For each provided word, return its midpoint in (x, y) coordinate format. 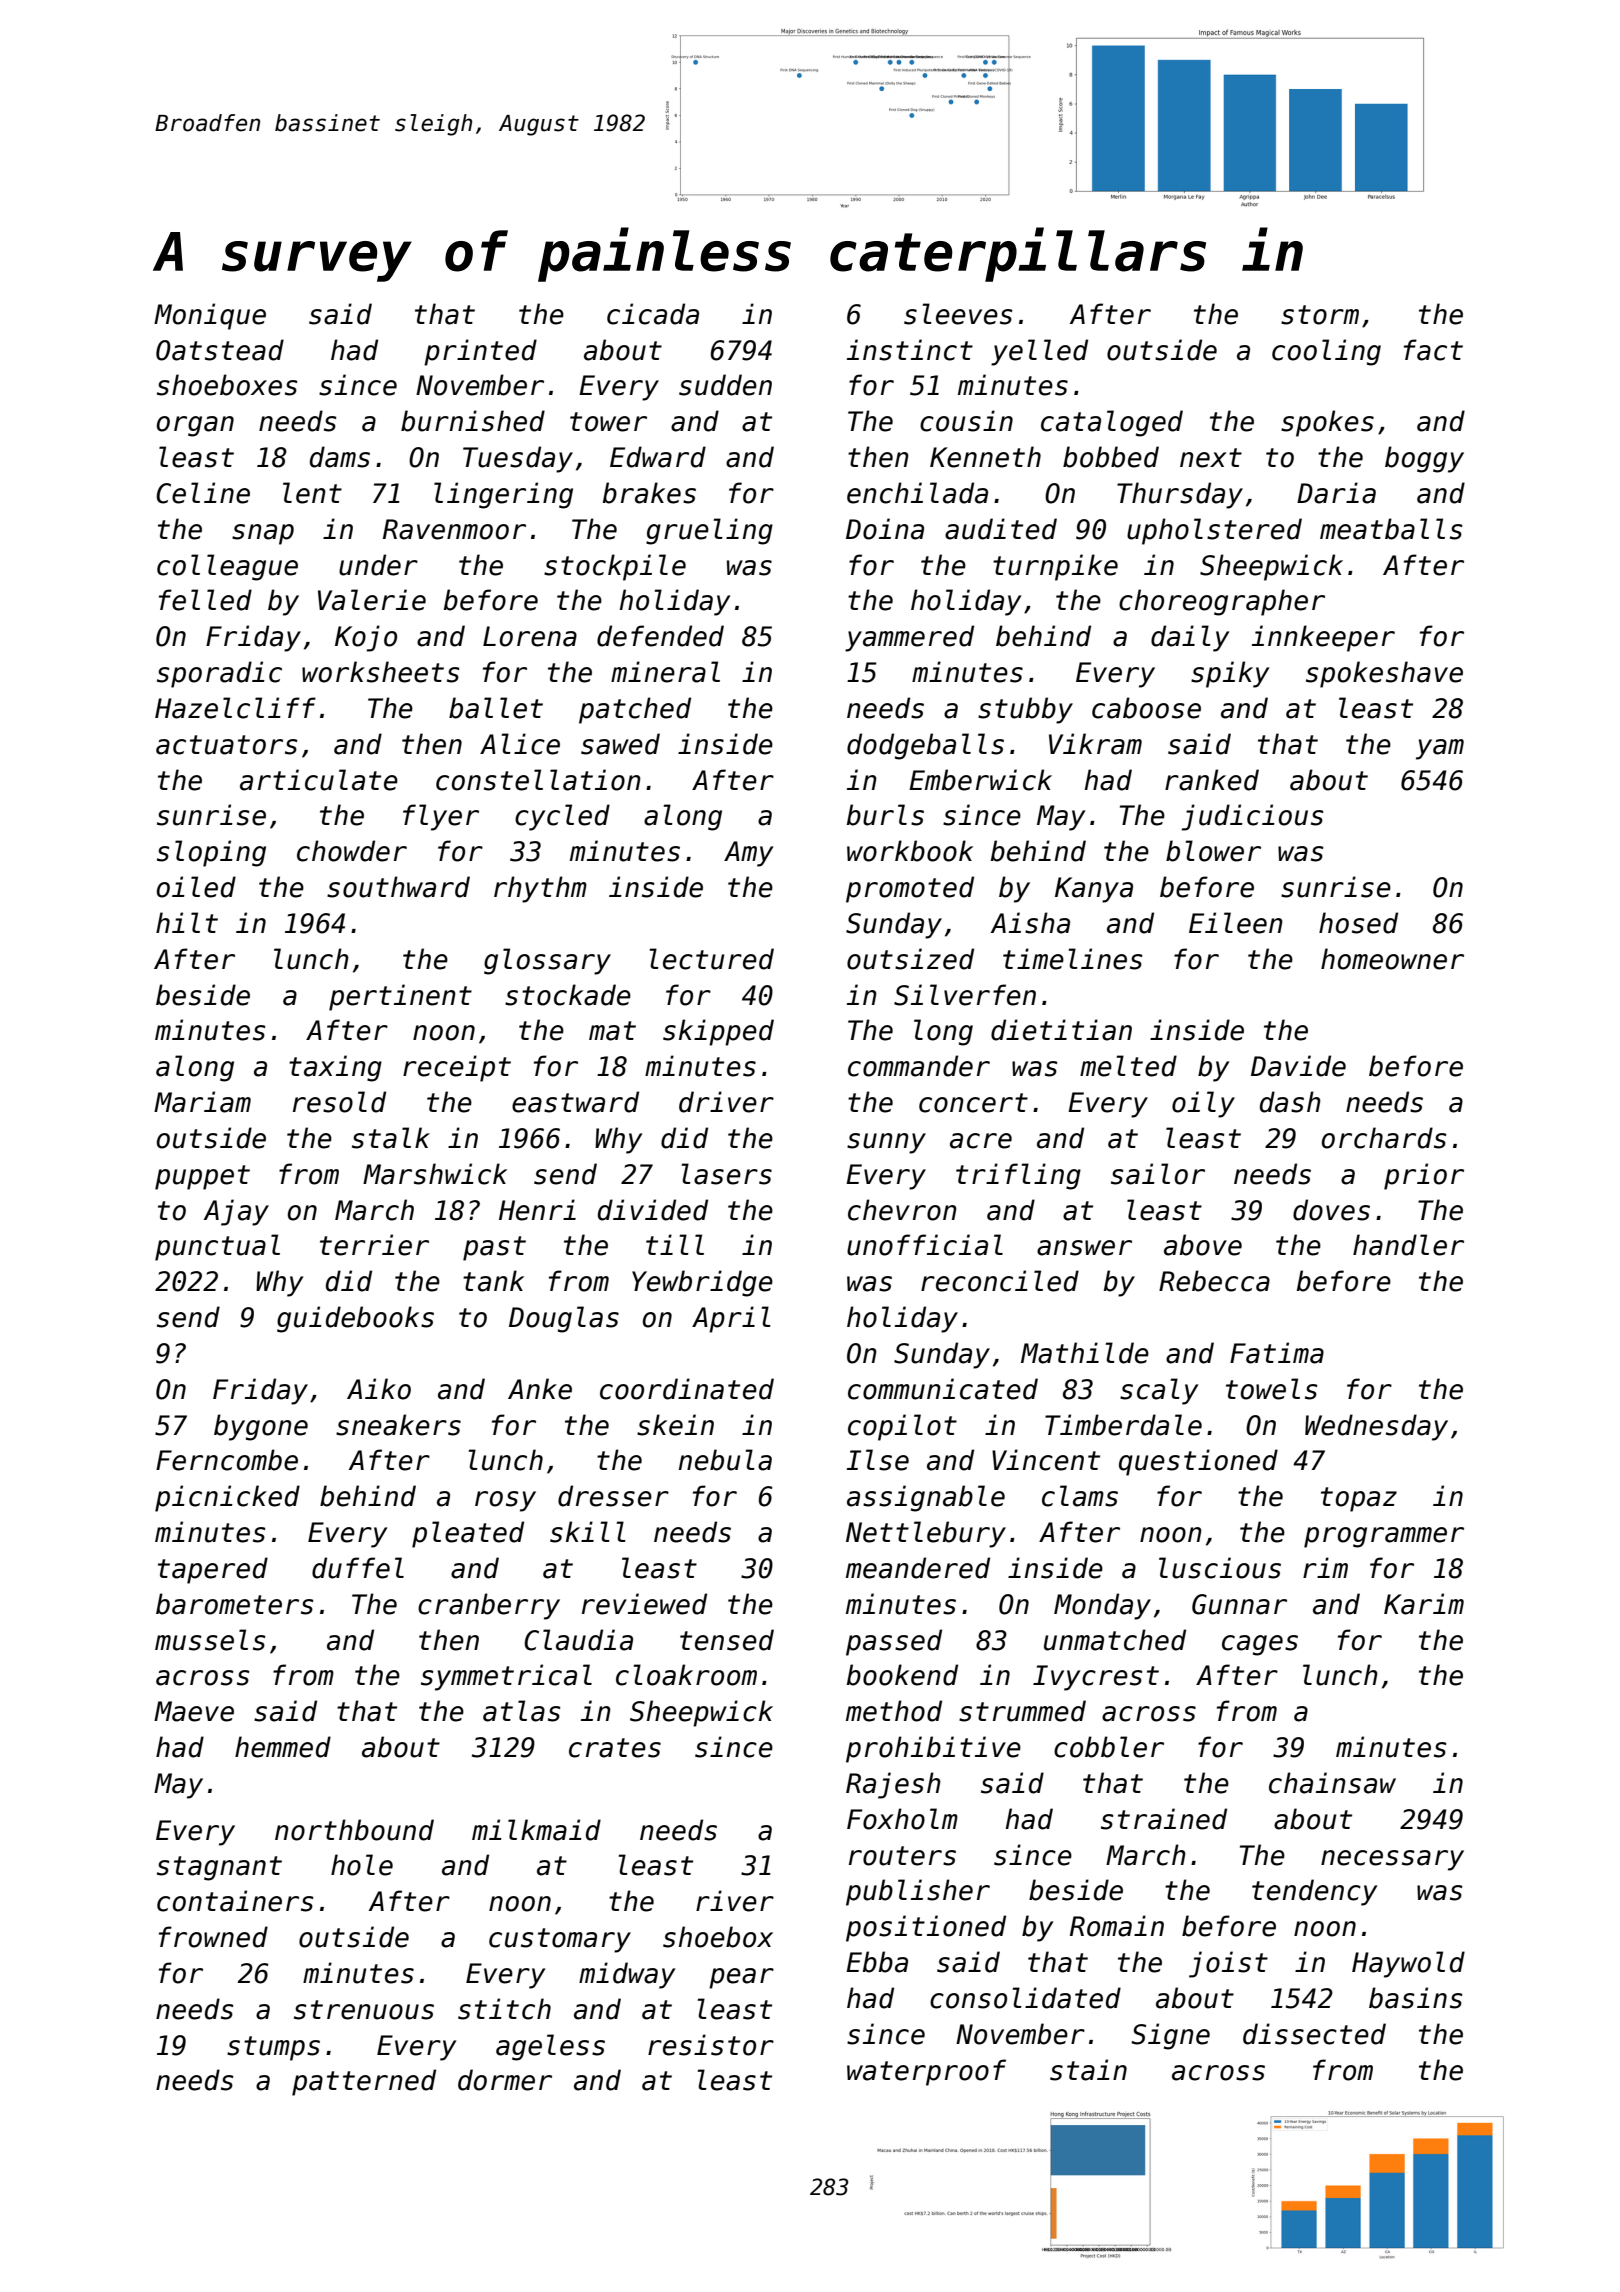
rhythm (540, 889)
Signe (1170, 2036)
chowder (352, 851)
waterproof (926, 2072)
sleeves (958, 314)
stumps (273, 2048)
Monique (210, 316)
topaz (1359, 1499)
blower (1213, 851)
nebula (725, 1460)
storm (1320, 315)
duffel (358, 1568)
